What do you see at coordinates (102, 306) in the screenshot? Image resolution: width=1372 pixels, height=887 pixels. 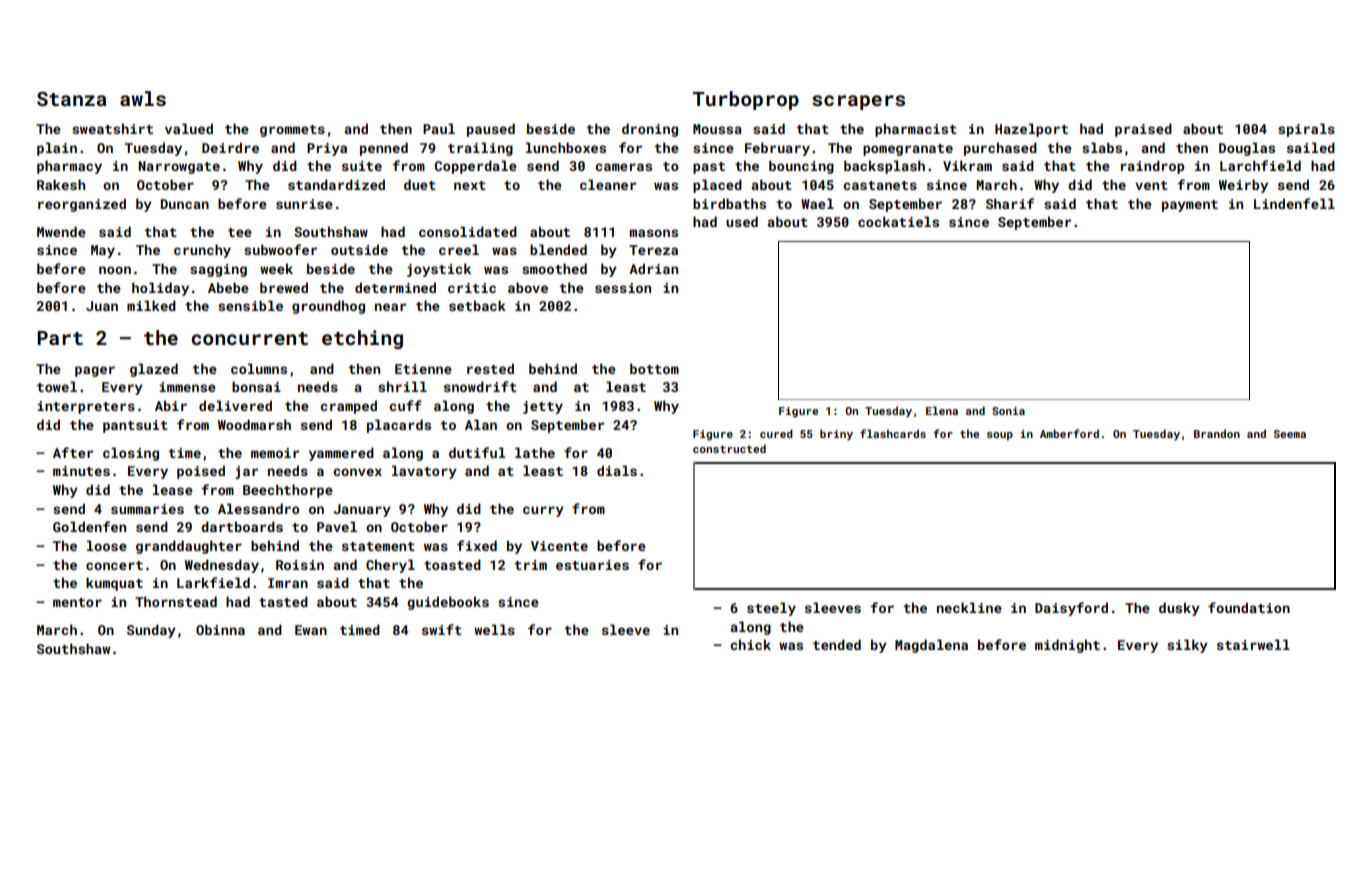 I see `Juan` at bounding box center [102, 306].
